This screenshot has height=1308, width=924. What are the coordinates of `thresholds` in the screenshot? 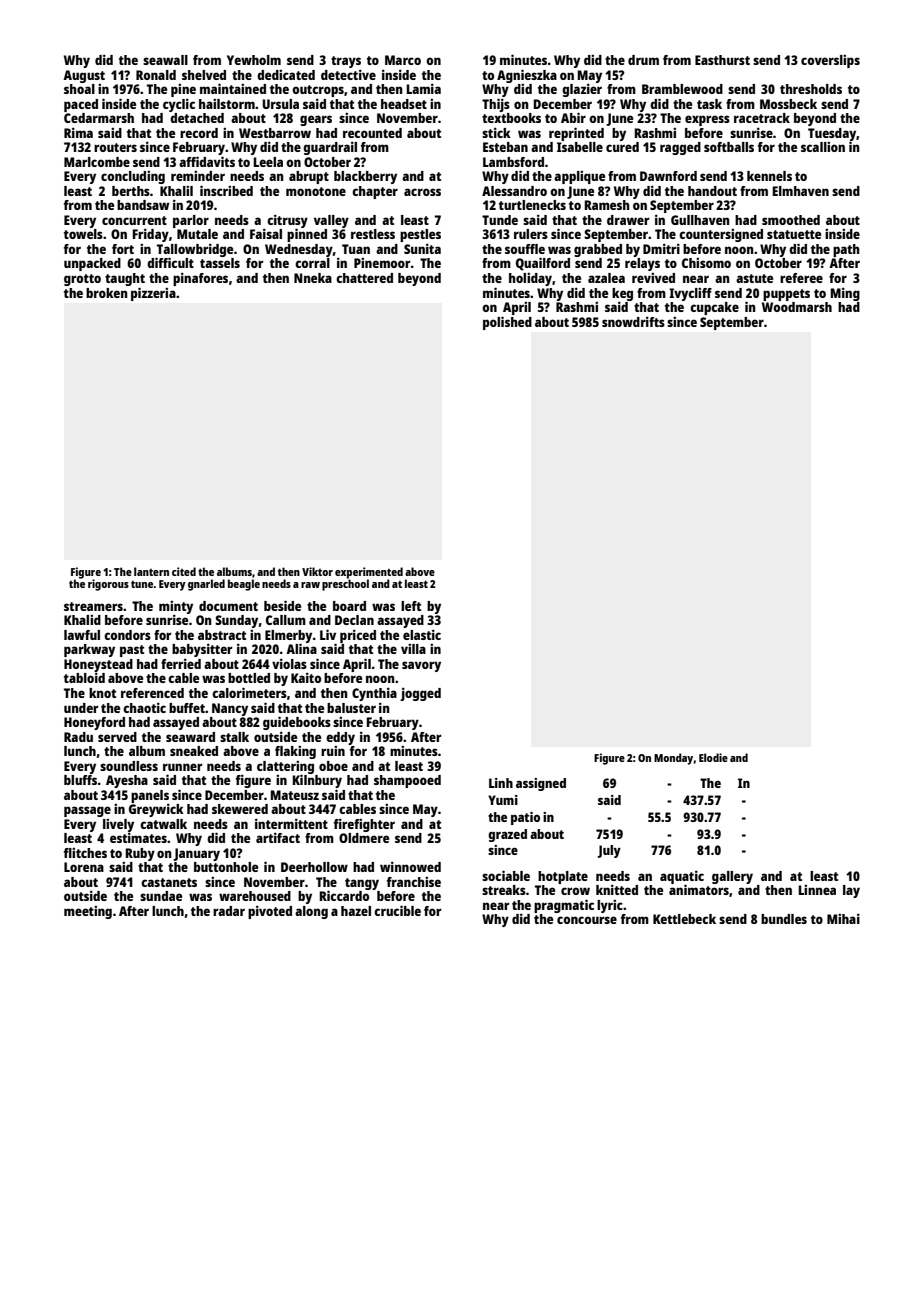 It's located at (811, 89).
